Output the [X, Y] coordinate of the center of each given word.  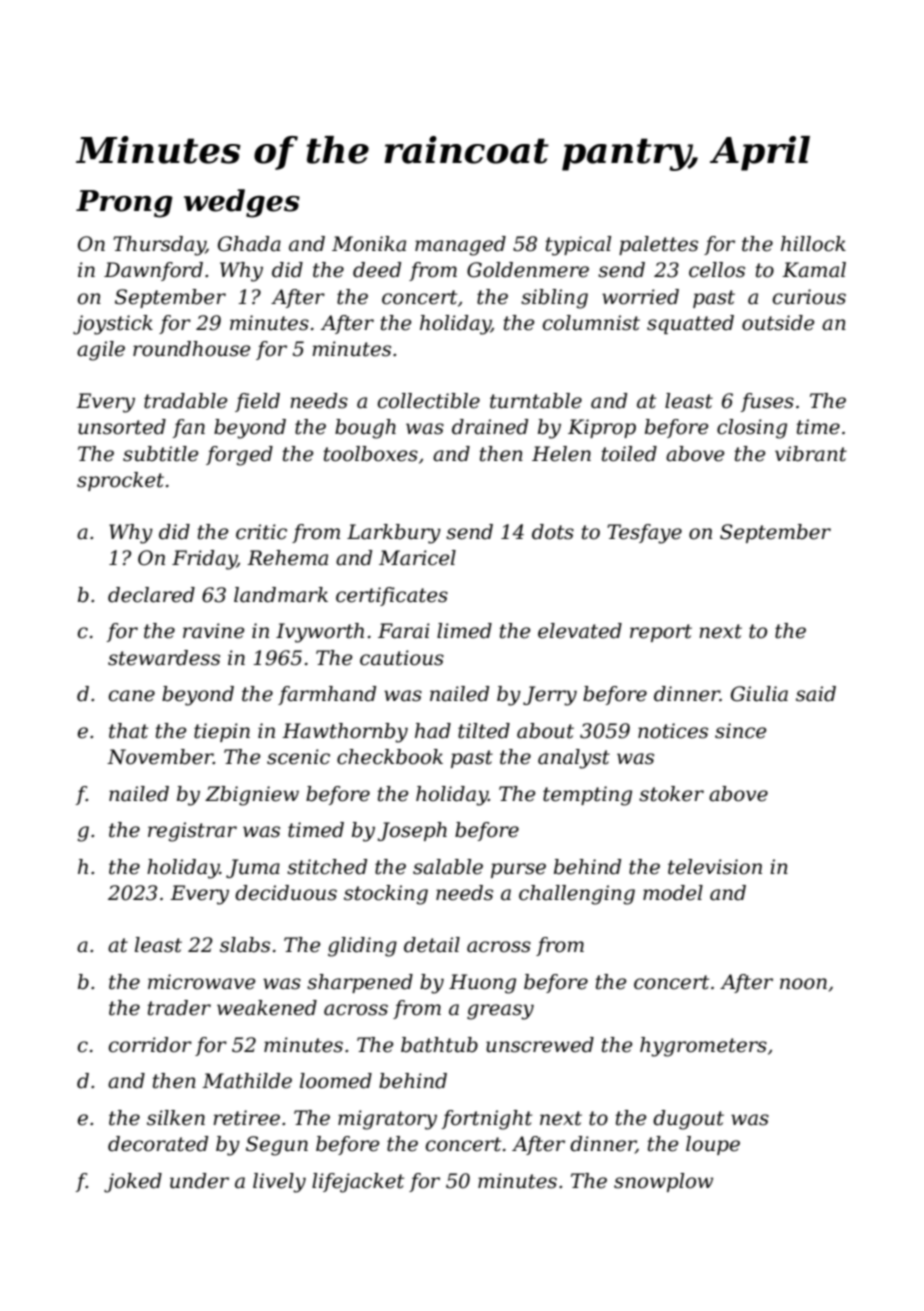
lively [279, 1183]
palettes [658, 245]
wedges [242, 203]
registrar [192, 832]
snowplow [663, 1182]
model [673, 893]
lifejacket [358, 1183]
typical [578, 246]
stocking [386, 895]
